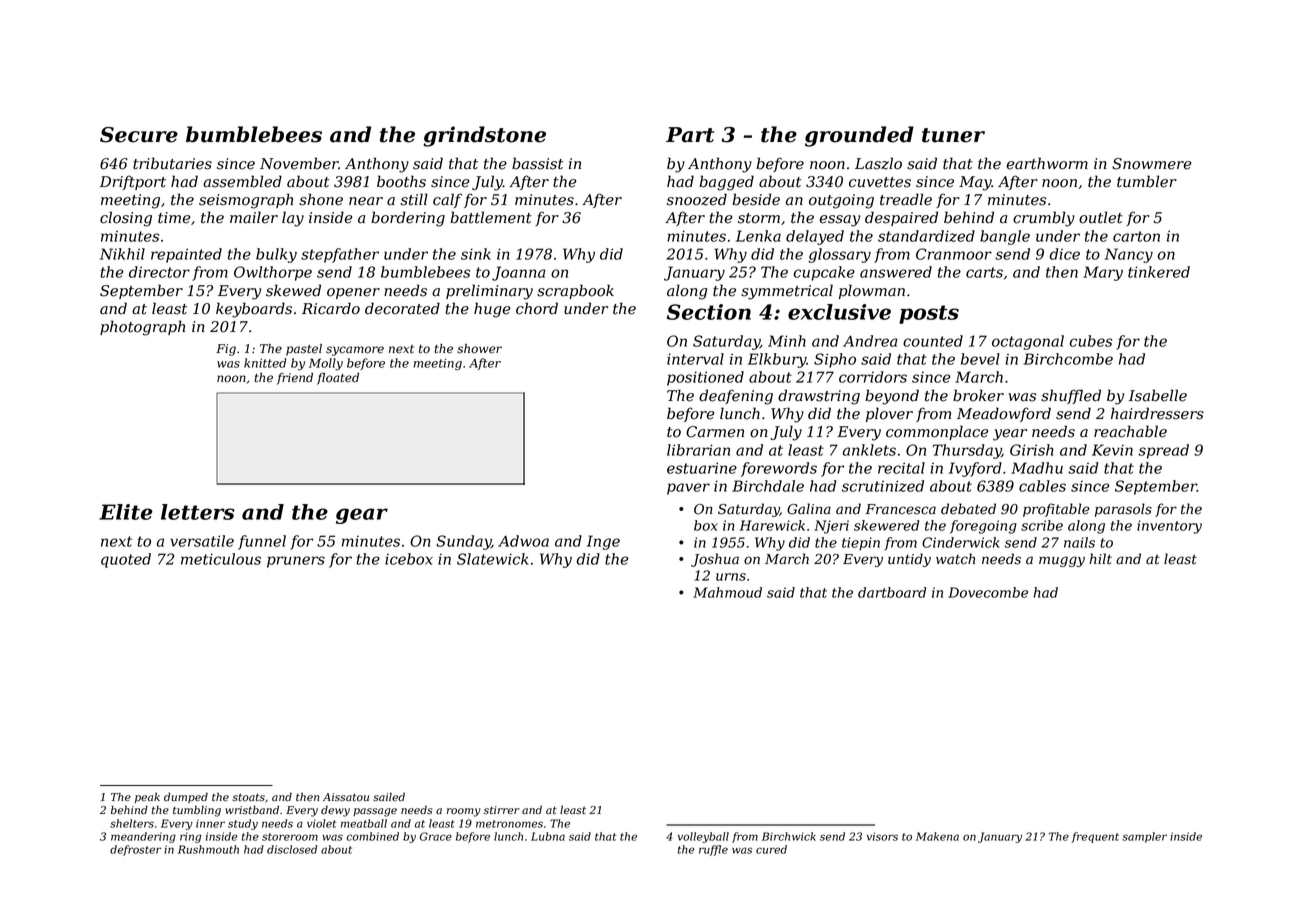  What do you see at coordinates (340, 255) in the document?
I see `stepfather` at bounding box center [340, 255].
